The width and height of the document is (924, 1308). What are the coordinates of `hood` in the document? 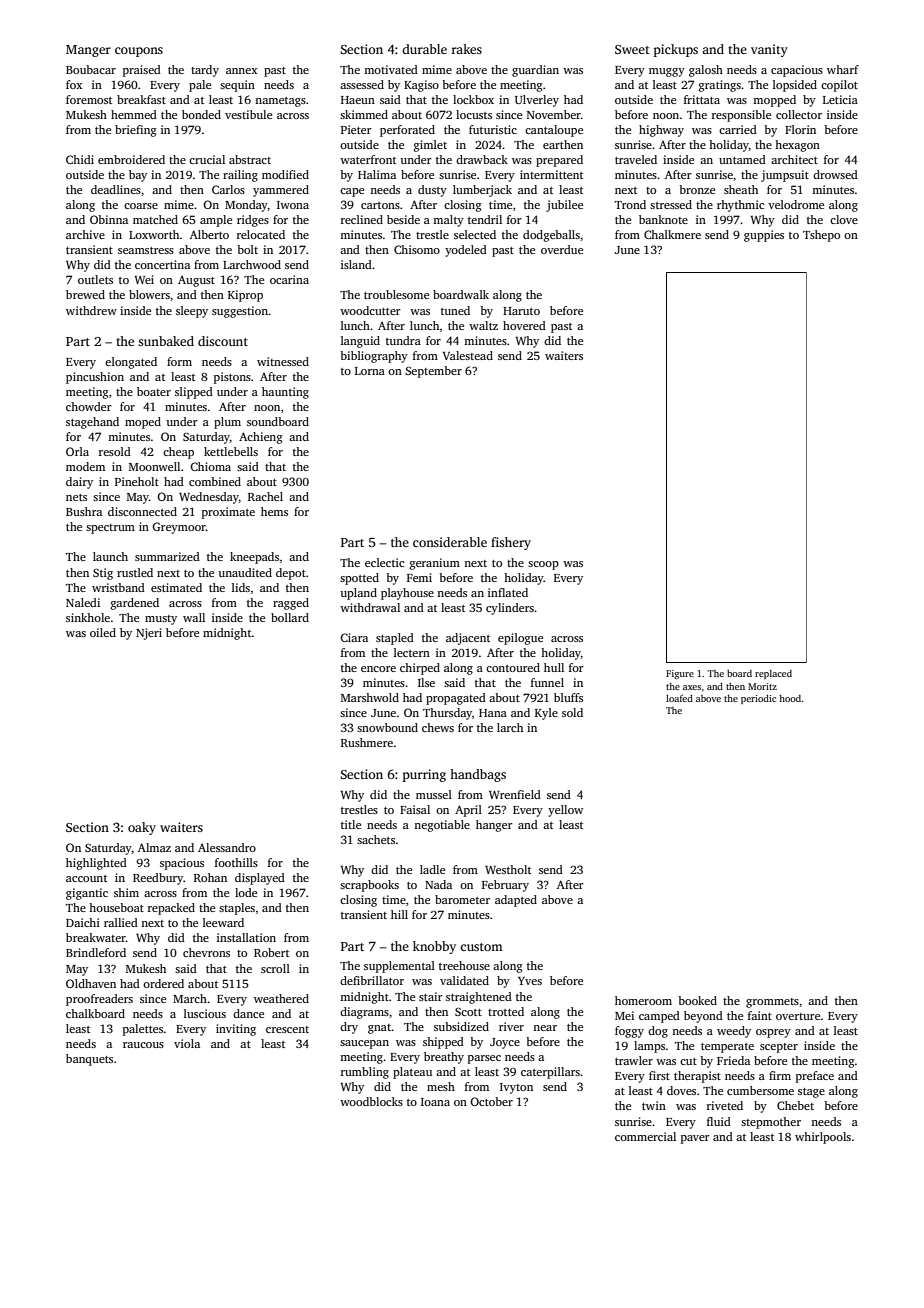 It's located at (790, 698).
